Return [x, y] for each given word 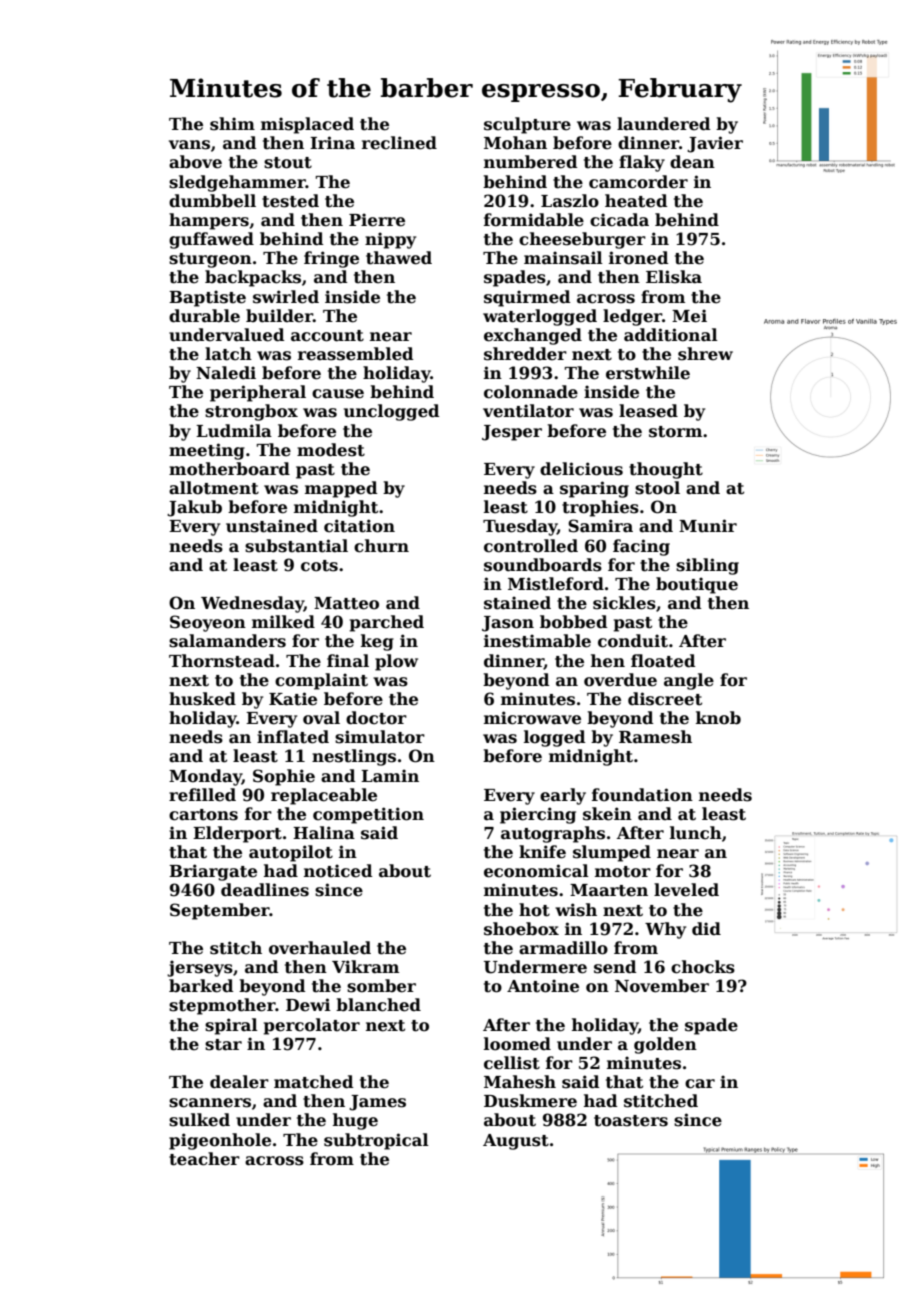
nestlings [354, 757]
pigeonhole [220, 1141]
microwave [532, 718]
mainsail [563, 258]
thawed [399, 258]
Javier [715, 144]
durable [204, 316]
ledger [632, 317]
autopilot [291, 853]
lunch [696, 833]
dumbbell [212, 201]
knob [718, 718]
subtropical [376, 1141]
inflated [293, 737]
